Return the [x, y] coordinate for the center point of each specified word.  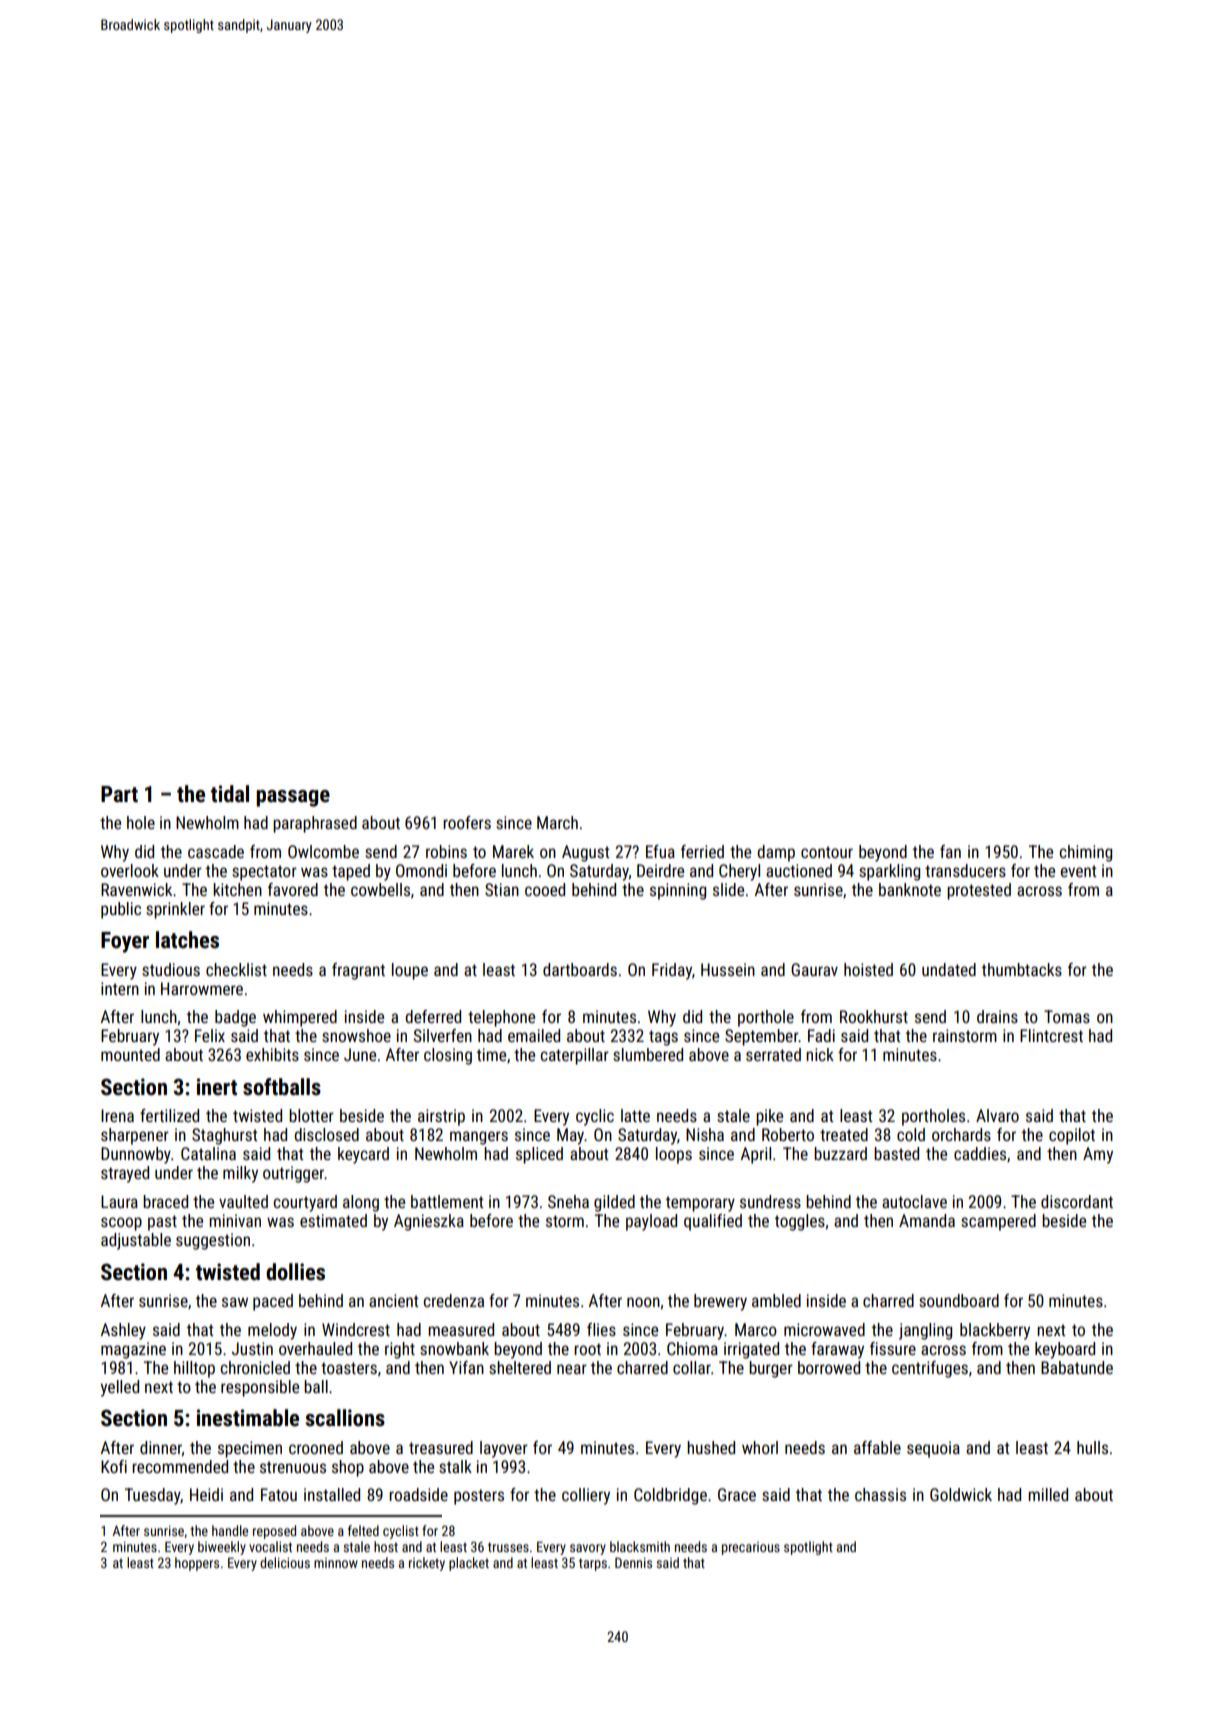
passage [293, 798]
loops [674, 1155]
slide [728, 889]
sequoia [933, 1449]
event [1078, 871]
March [557, 822]
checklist [236, 969]
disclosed [326, 1134]
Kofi [114, 1466]
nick [820, 1054]
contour [827, 852]
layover [504, 1449]
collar [692, 1367]
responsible [260, 1388]
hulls [1092, 1447]
